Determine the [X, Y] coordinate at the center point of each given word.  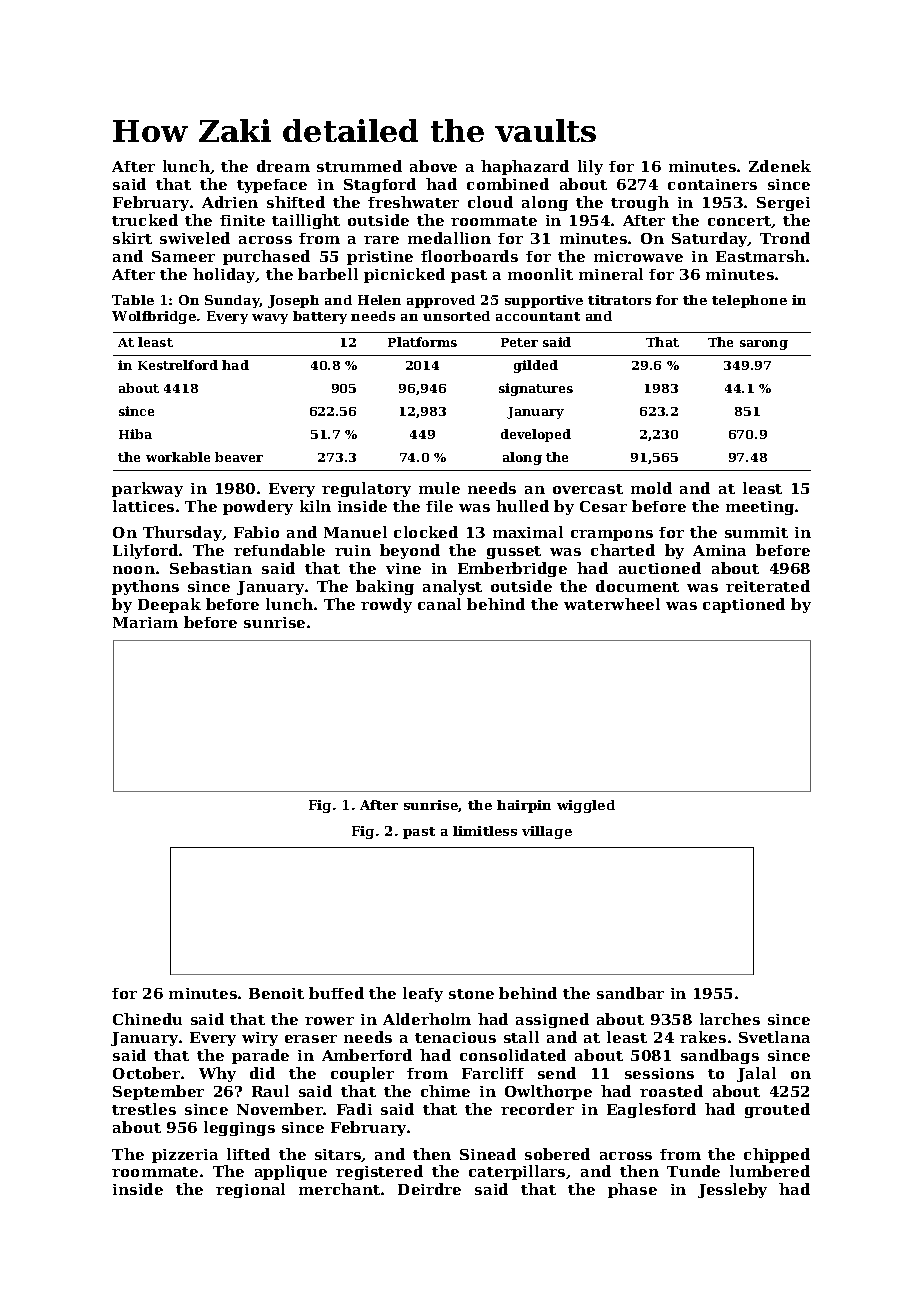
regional [250, 1190]
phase [632, 1190]
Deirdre [429, 1189]
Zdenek [780, 166]
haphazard [525, 167]
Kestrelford [178, 365]
